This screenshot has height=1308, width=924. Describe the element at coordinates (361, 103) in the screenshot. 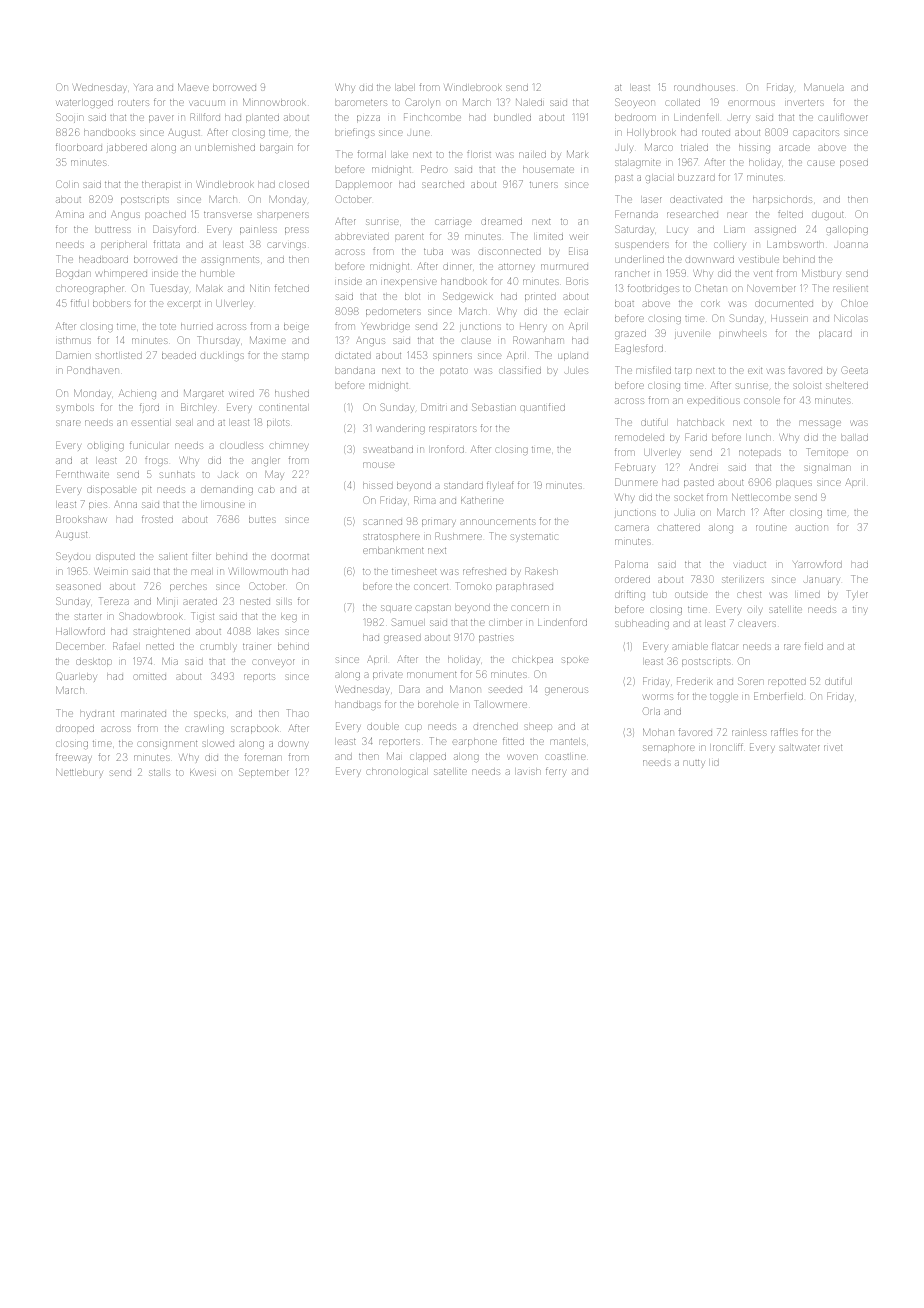

I see `barometers` at that location.
